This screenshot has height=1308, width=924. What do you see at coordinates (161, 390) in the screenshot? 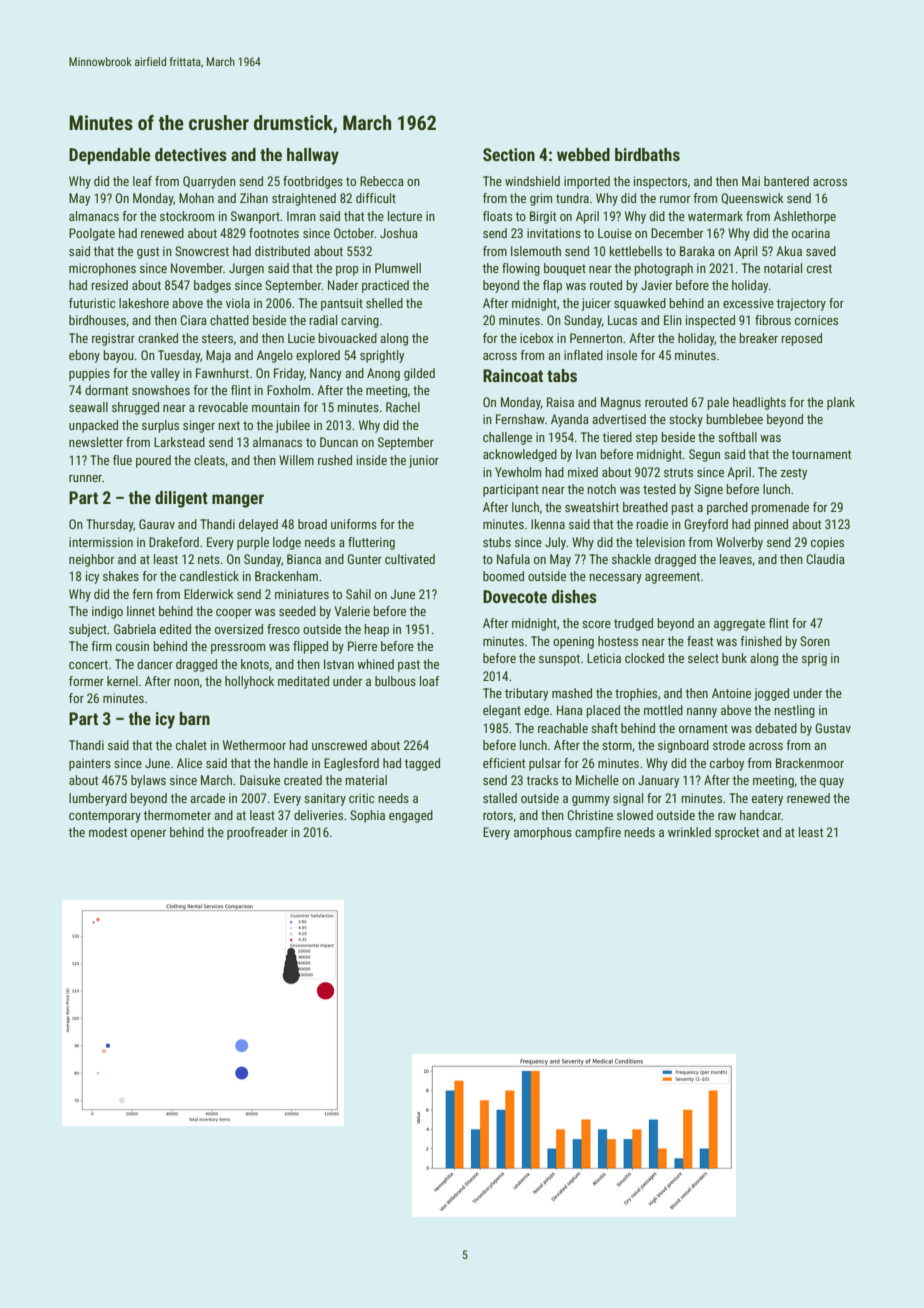
I see `snowshoes` at bounding box center [161, 390].
